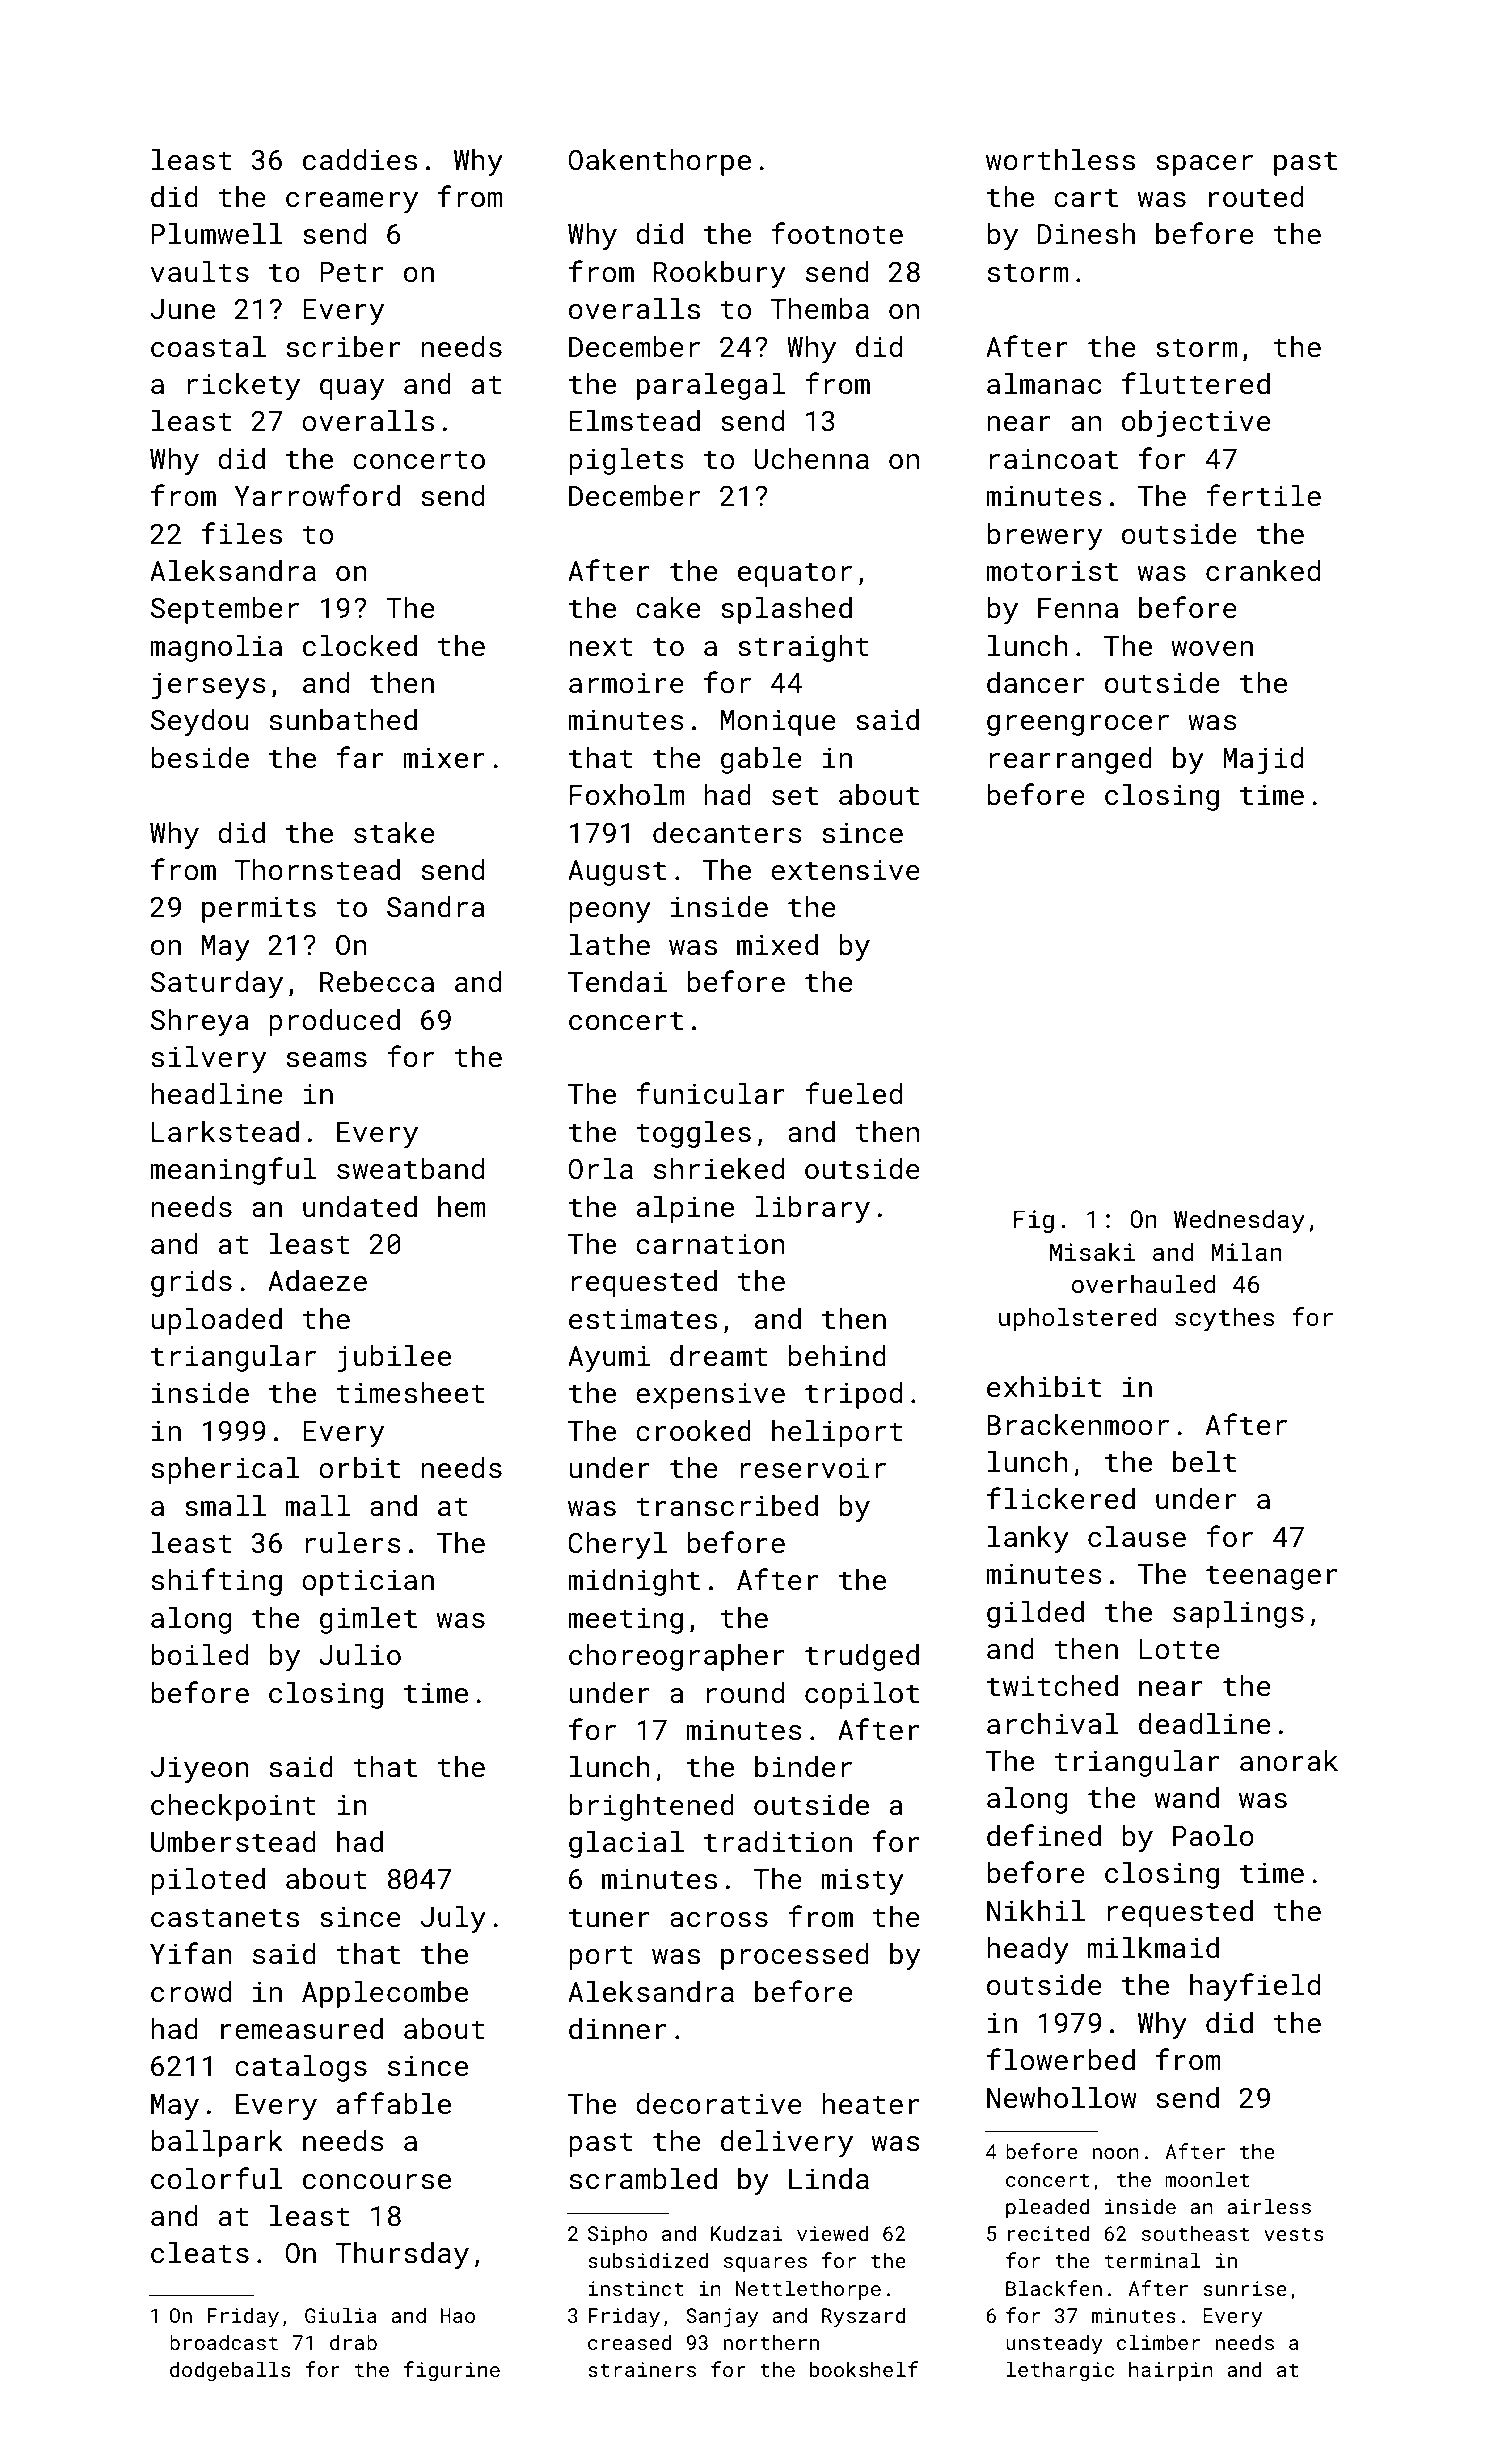 Image resolution: width=1496 pixels, height=2464 pixels. I want to click on sweatband, so click(410, 1169).
